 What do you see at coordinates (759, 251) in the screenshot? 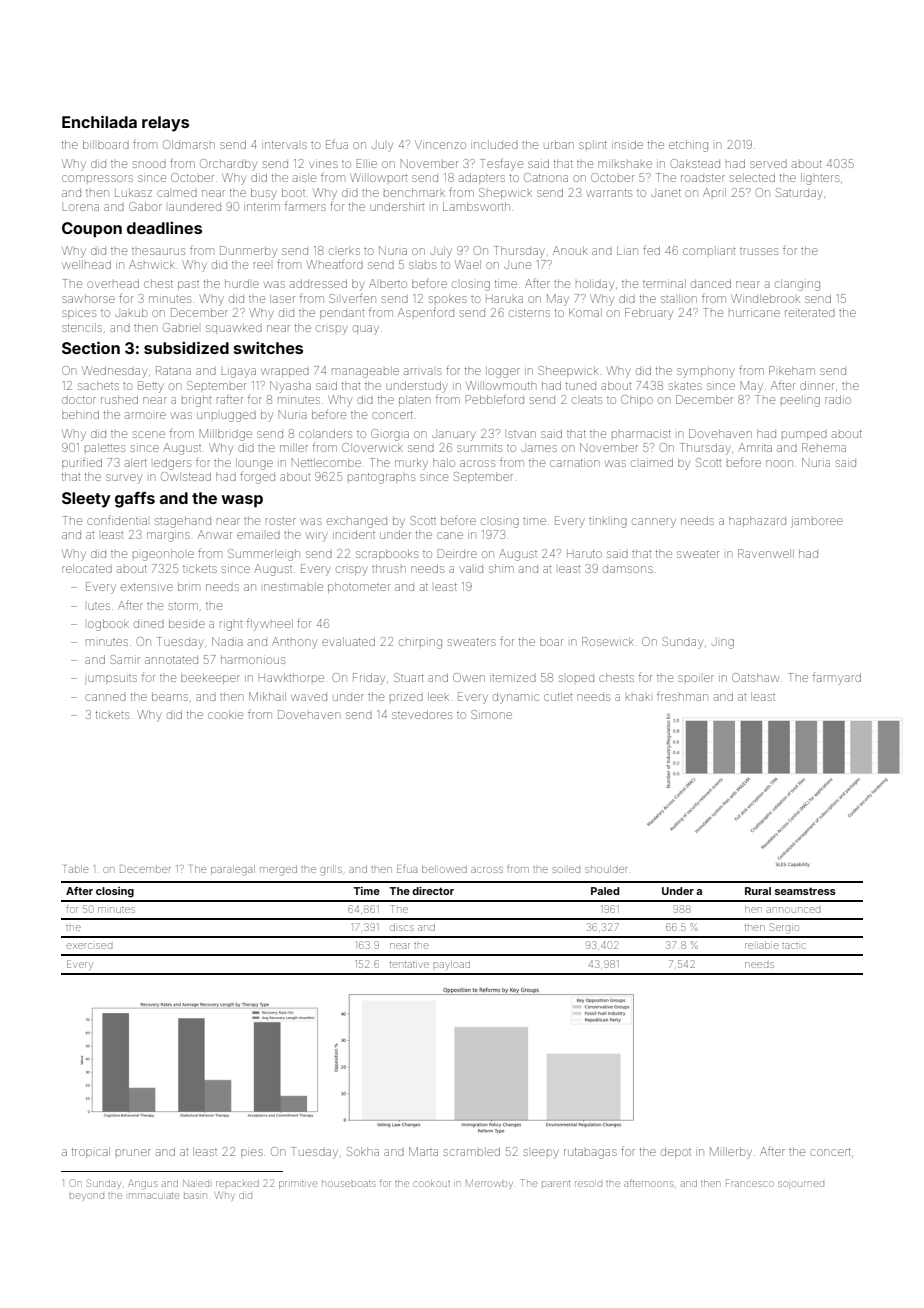
I see `trusses` at bounding box center [759, 251].
